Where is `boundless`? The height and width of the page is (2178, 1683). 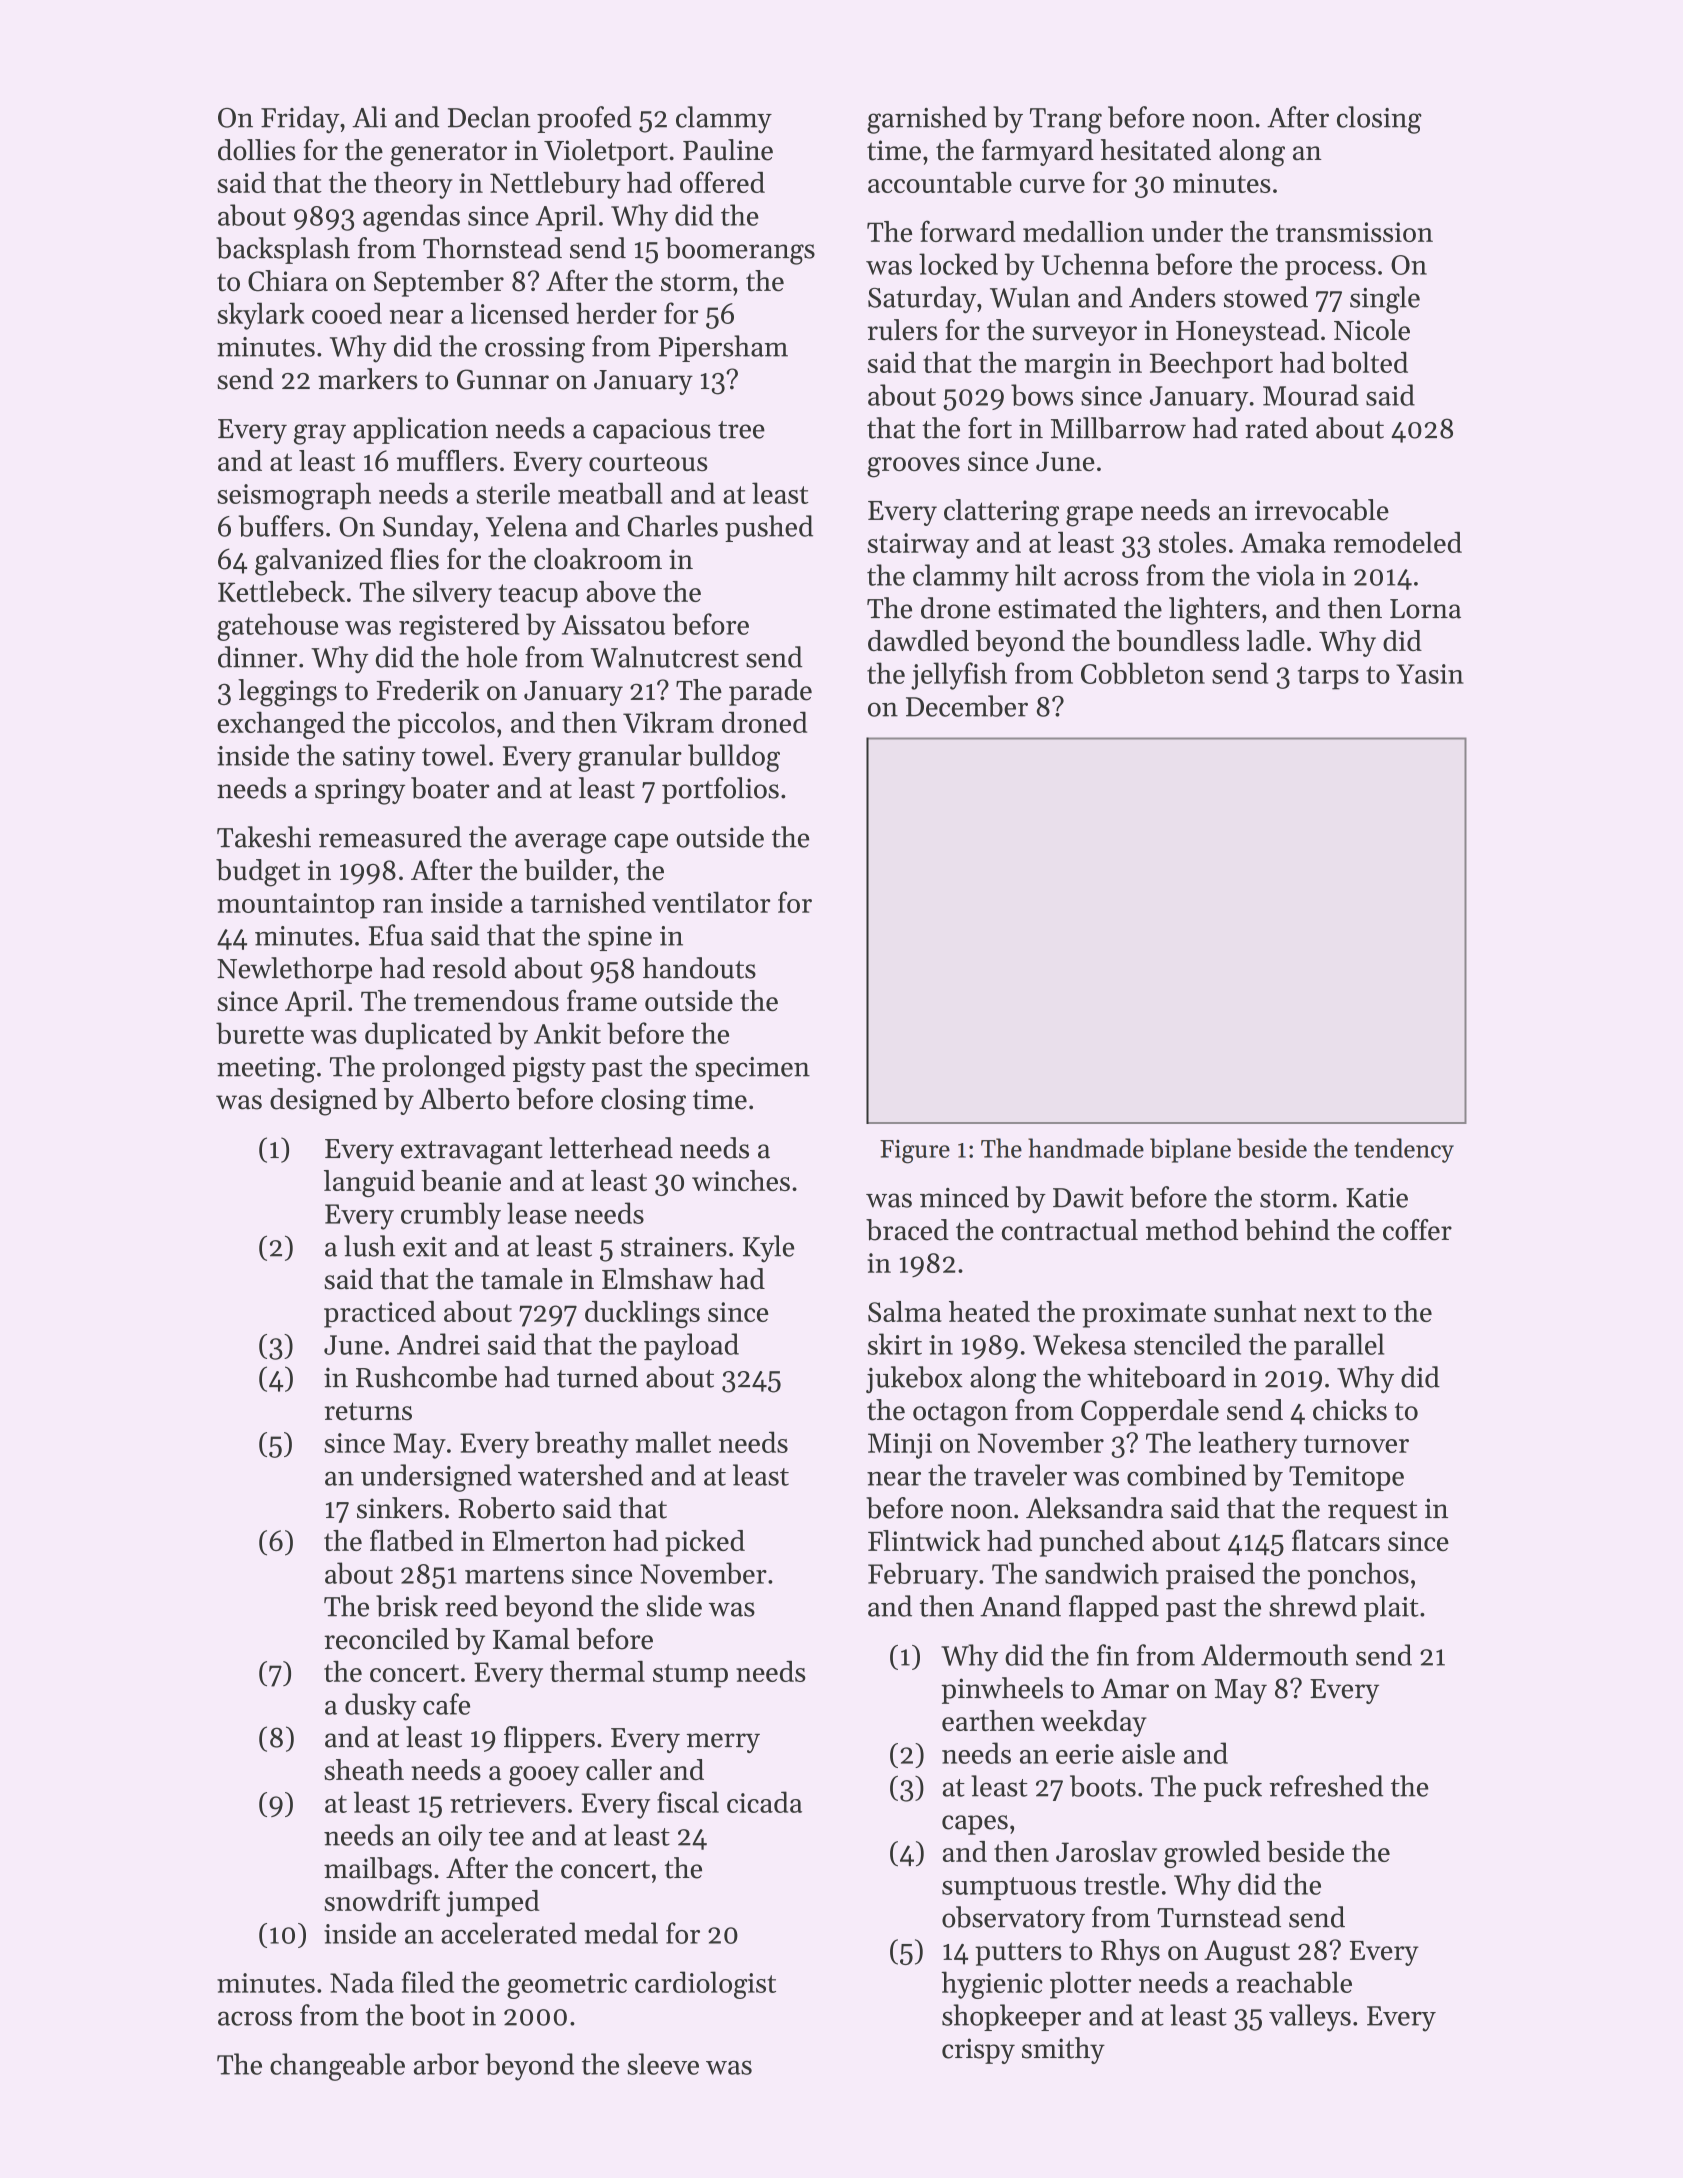 boundless is located at coordinates (1178, 640).
